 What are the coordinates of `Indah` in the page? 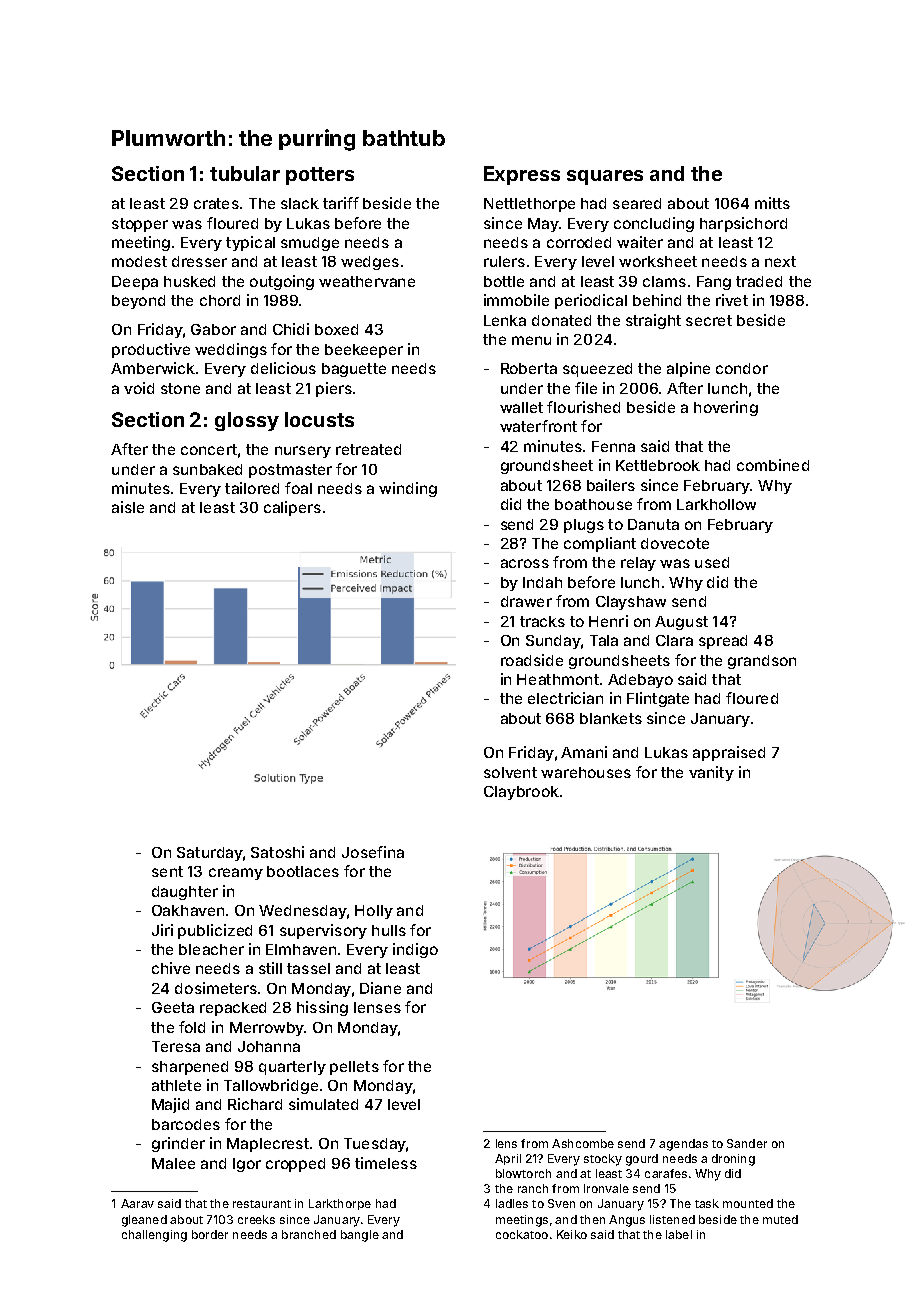 It's located at (542, 582).
